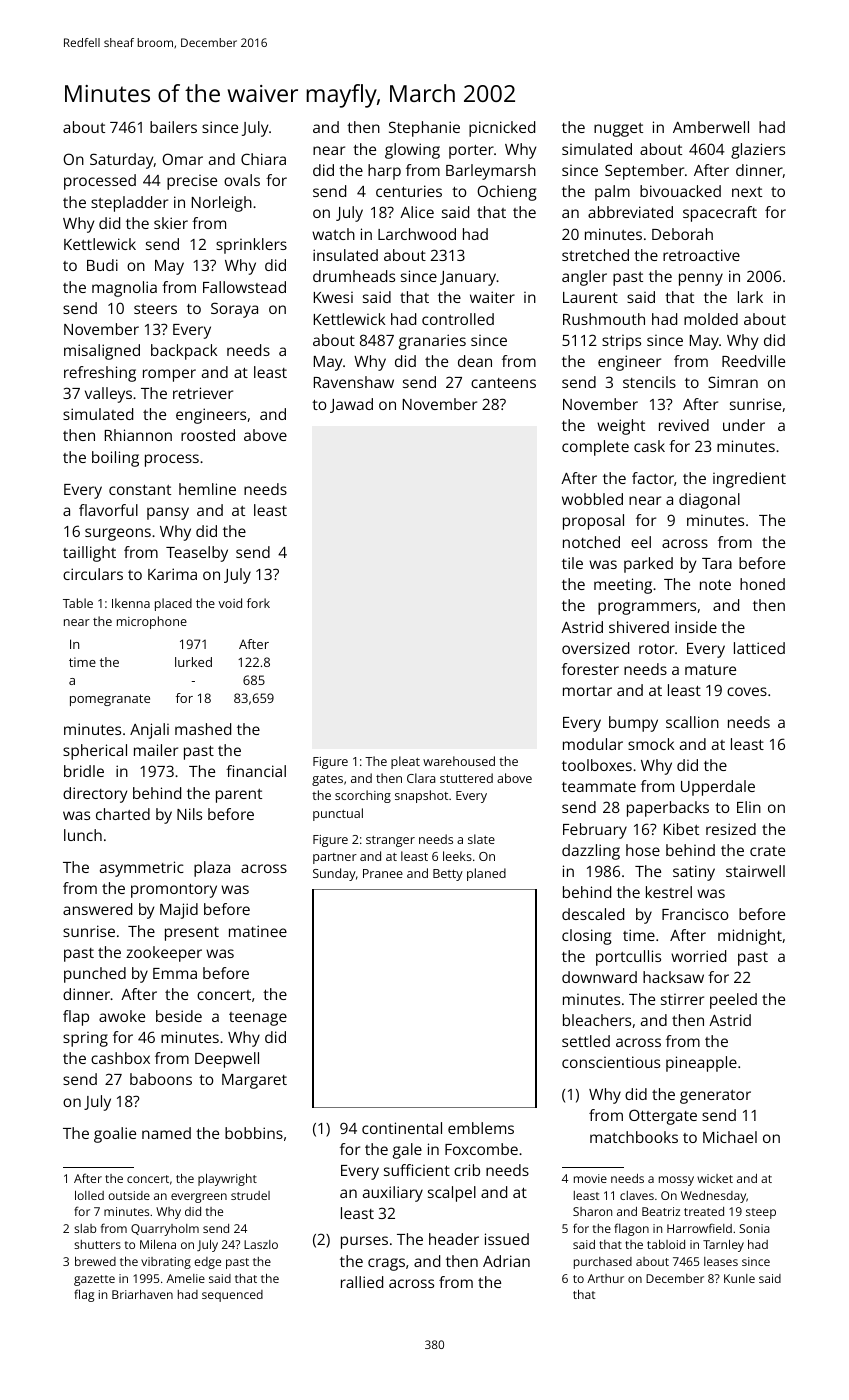  I want to click on rallied, so click(362, 1282).
